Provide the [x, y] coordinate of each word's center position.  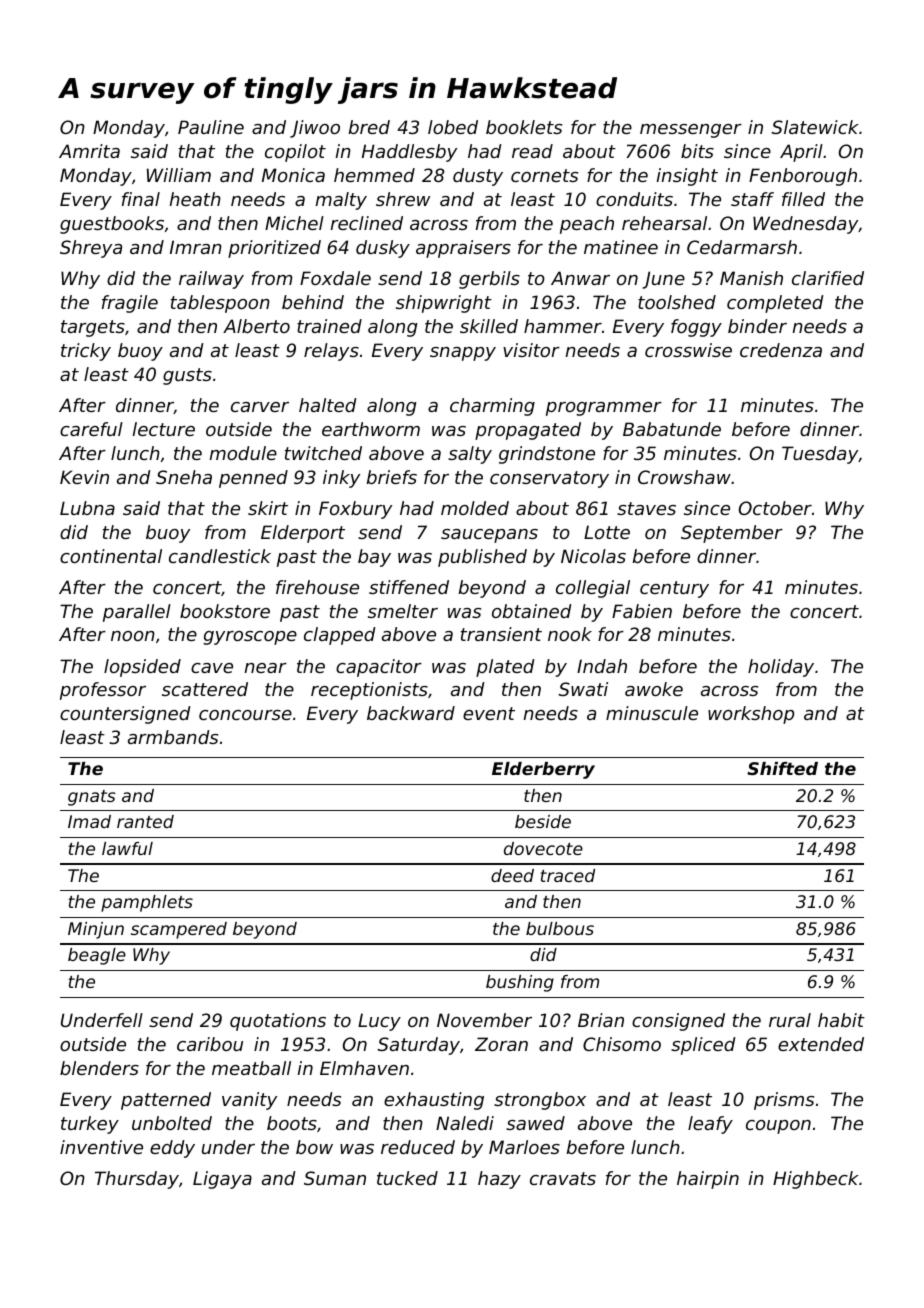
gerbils [489, 280]
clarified [828, 278]
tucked [407, 1178]
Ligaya [222, 1180]
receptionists [369, 691]
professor [103, 691]
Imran [196, 247]
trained [329, 326]
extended [821, 1044]
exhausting [434, 1101]
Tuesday [820, 455]
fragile [130, 304]
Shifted [782, 768]
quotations [278, 1022]
